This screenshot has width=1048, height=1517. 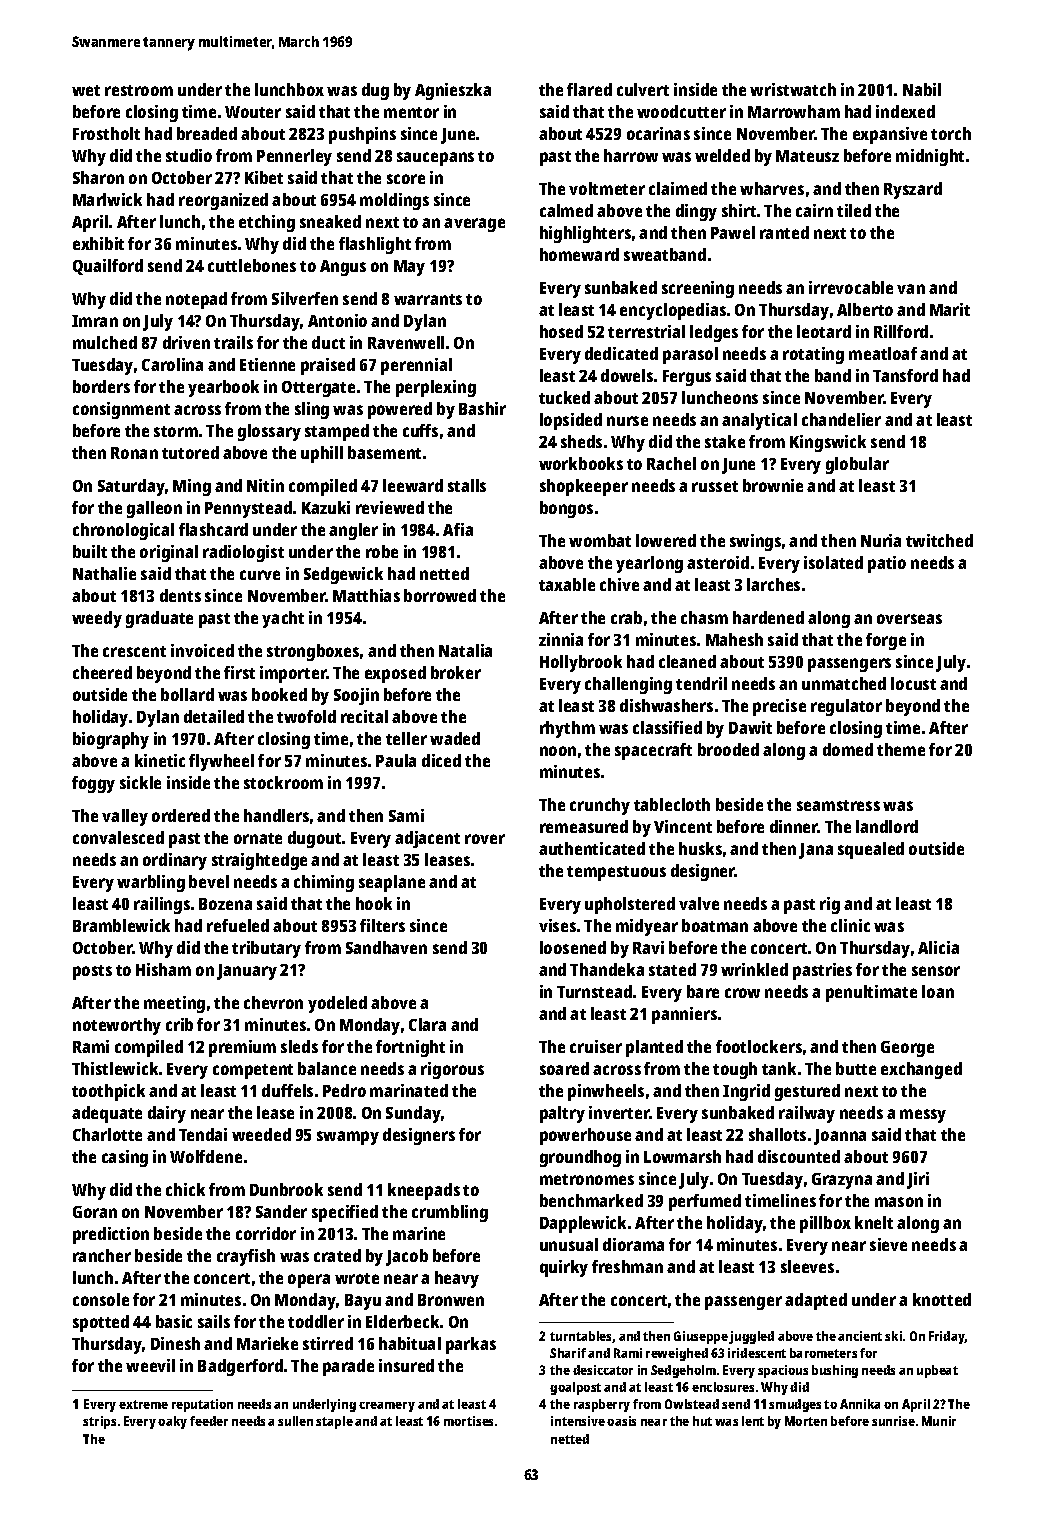 What do you see at coordinates (735, 1070) in the screenshot?
I see `tough` at bounding box center [735, 1070].
